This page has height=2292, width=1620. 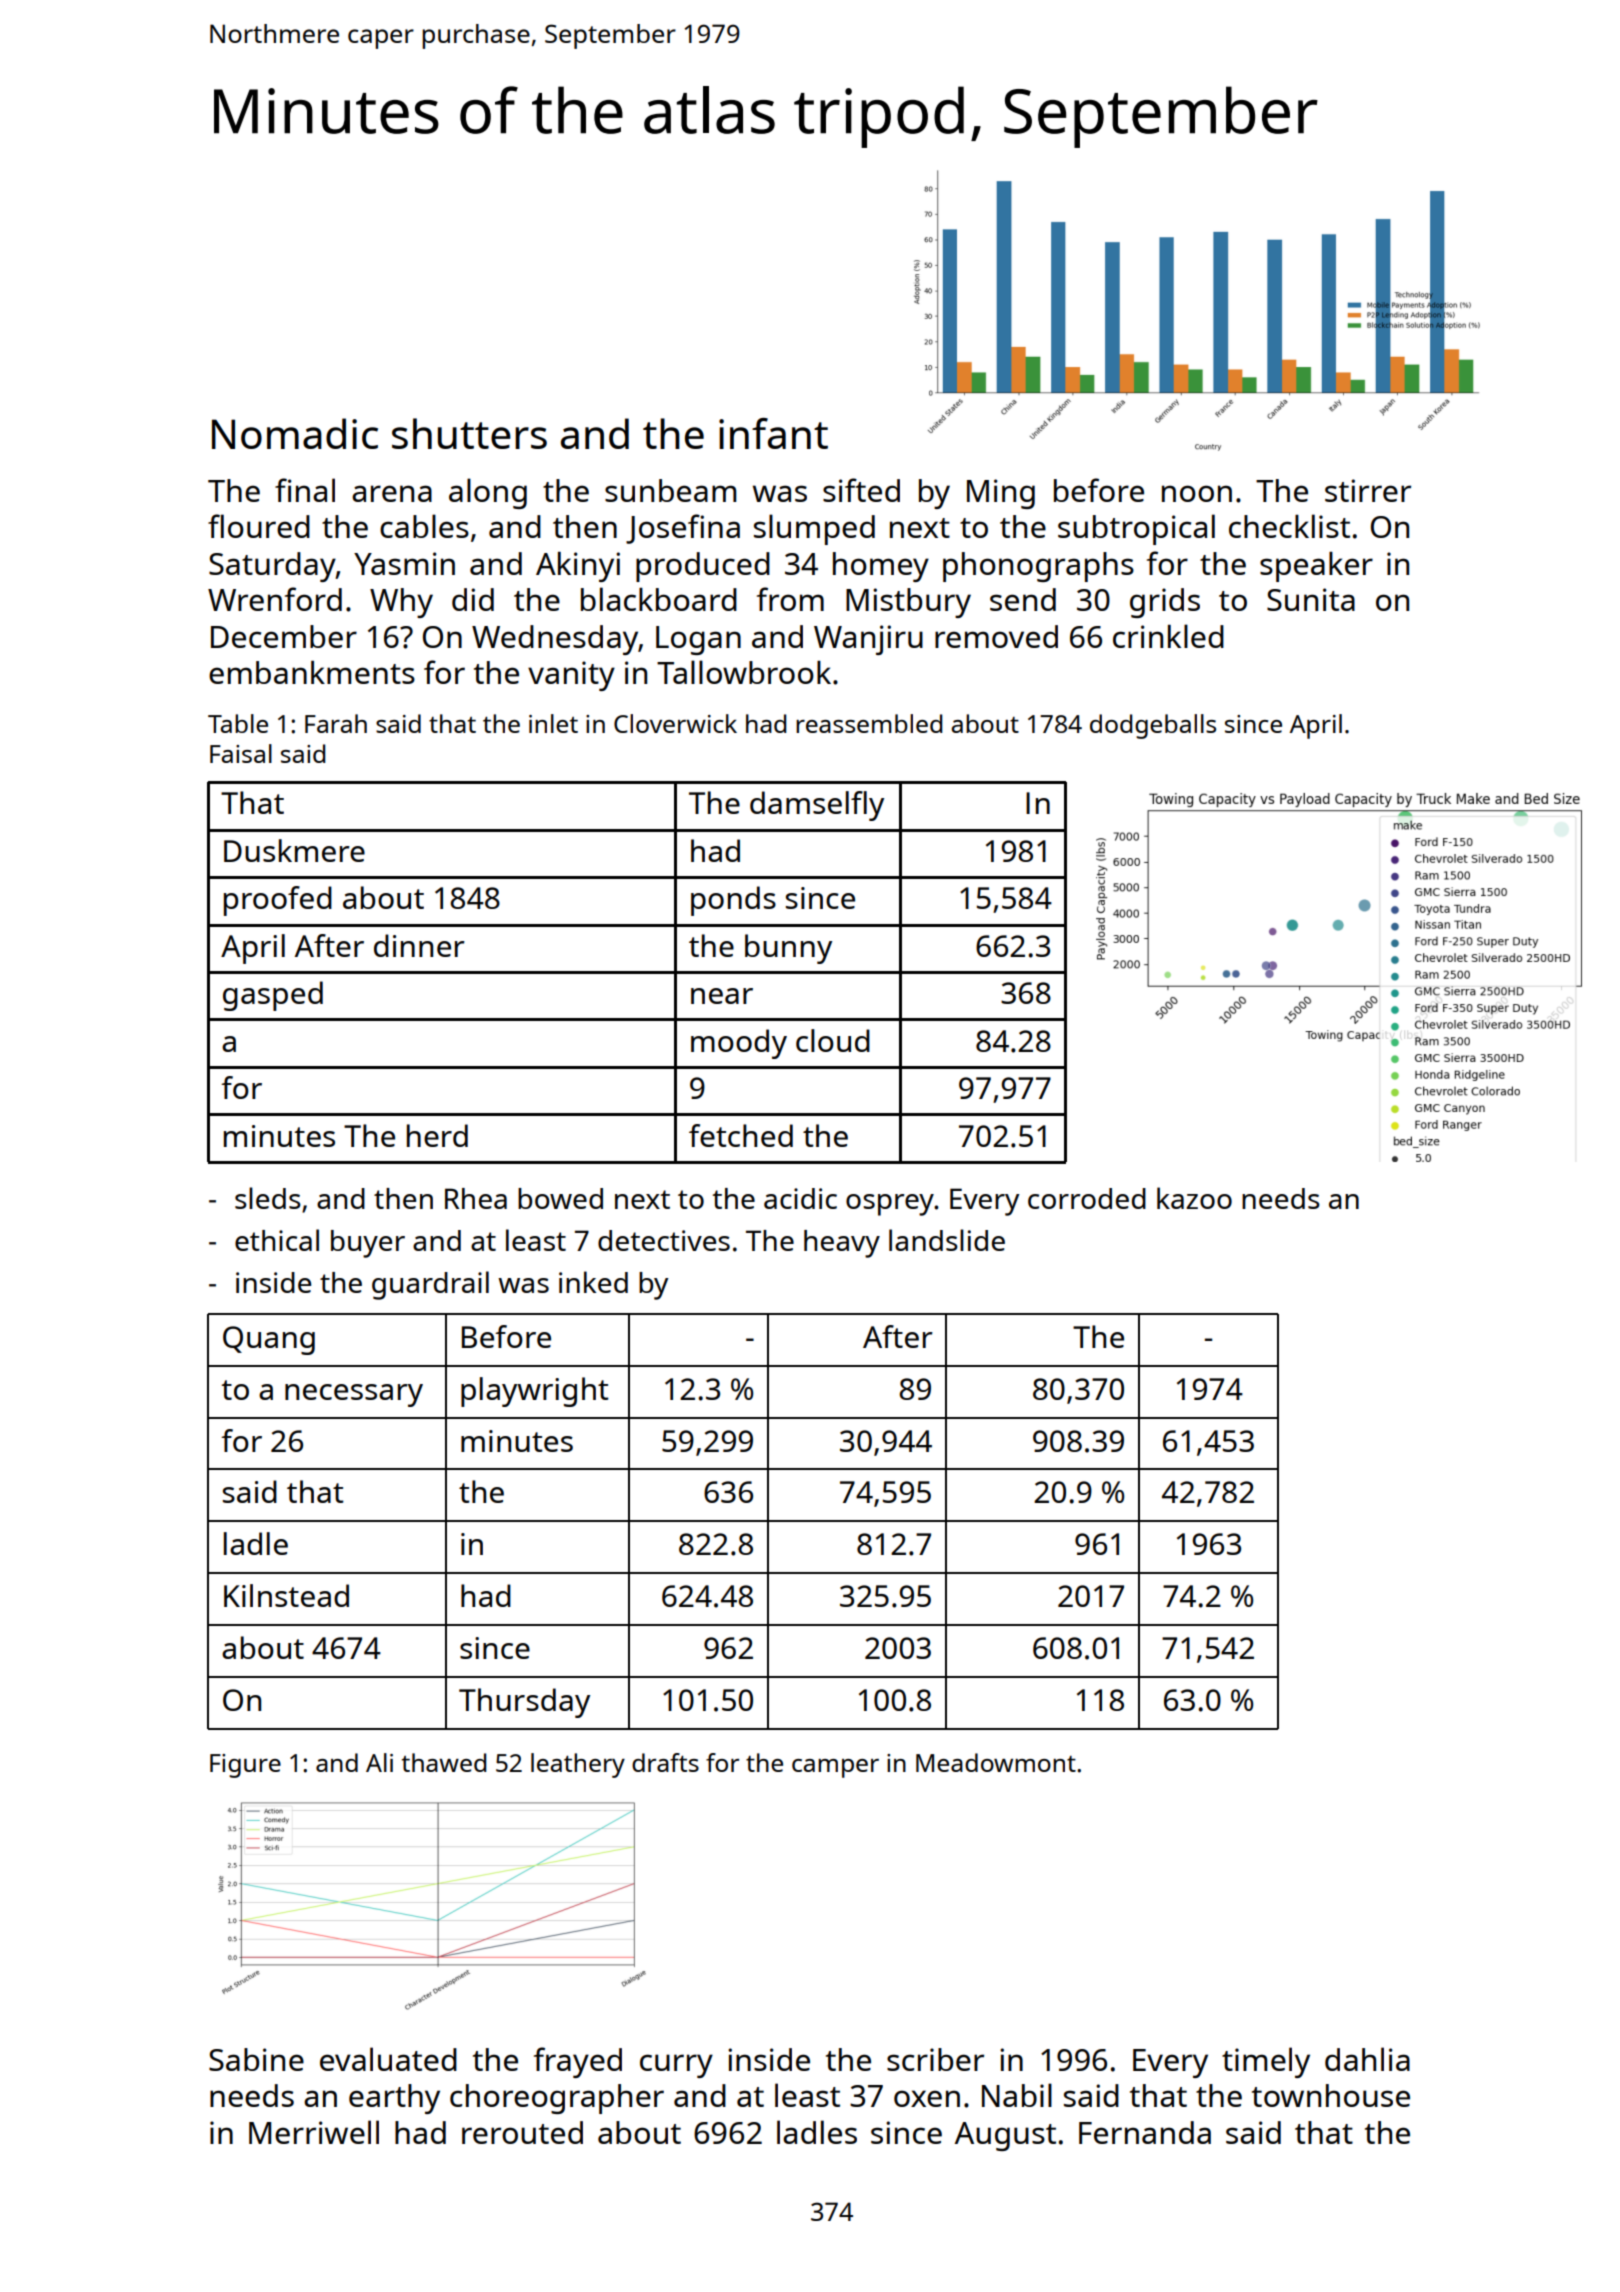 What do you see at coordinates (437, 1135) in the page?
I see `herd` at bounding box center [437, 1135].
